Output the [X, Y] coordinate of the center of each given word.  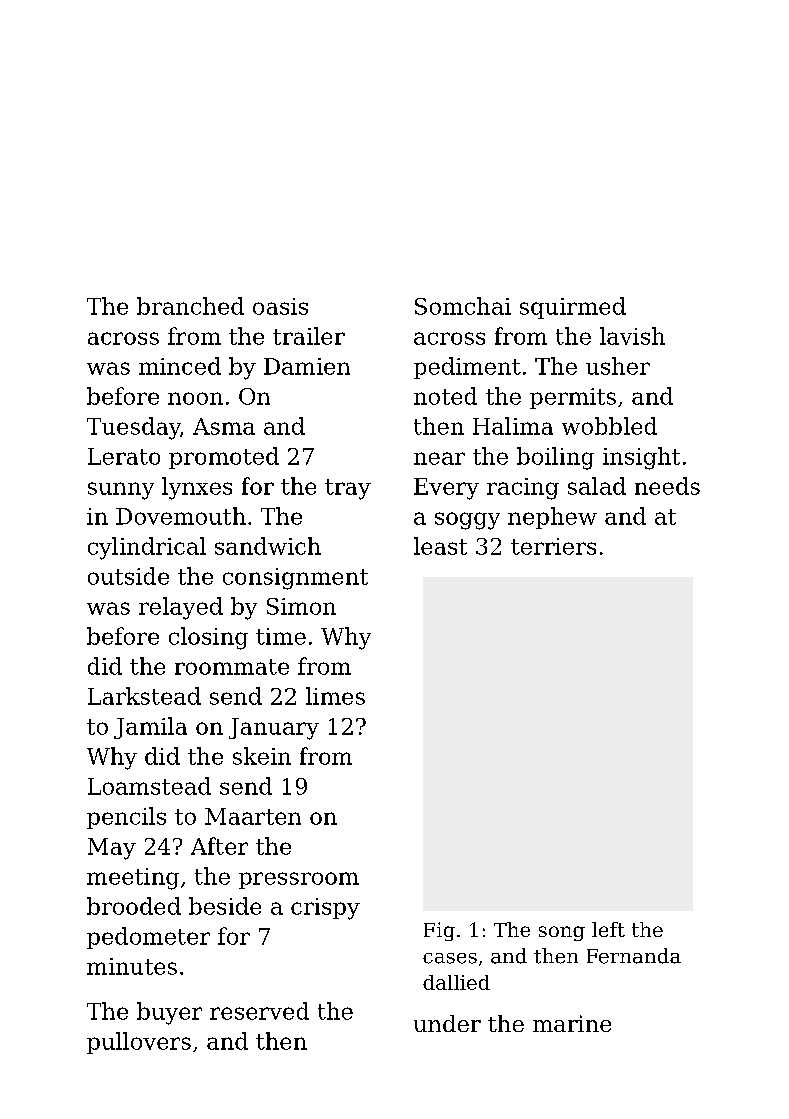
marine [572, 1023]
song [562, 933]
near [439, 458]
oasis [280, 306]
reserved [259, 1011]
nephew [552, 518]
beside [225, 906]
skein [262, 756]
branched [190, 306]
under [447, 1023]
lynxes [197, 488]
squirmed [573, 308]
